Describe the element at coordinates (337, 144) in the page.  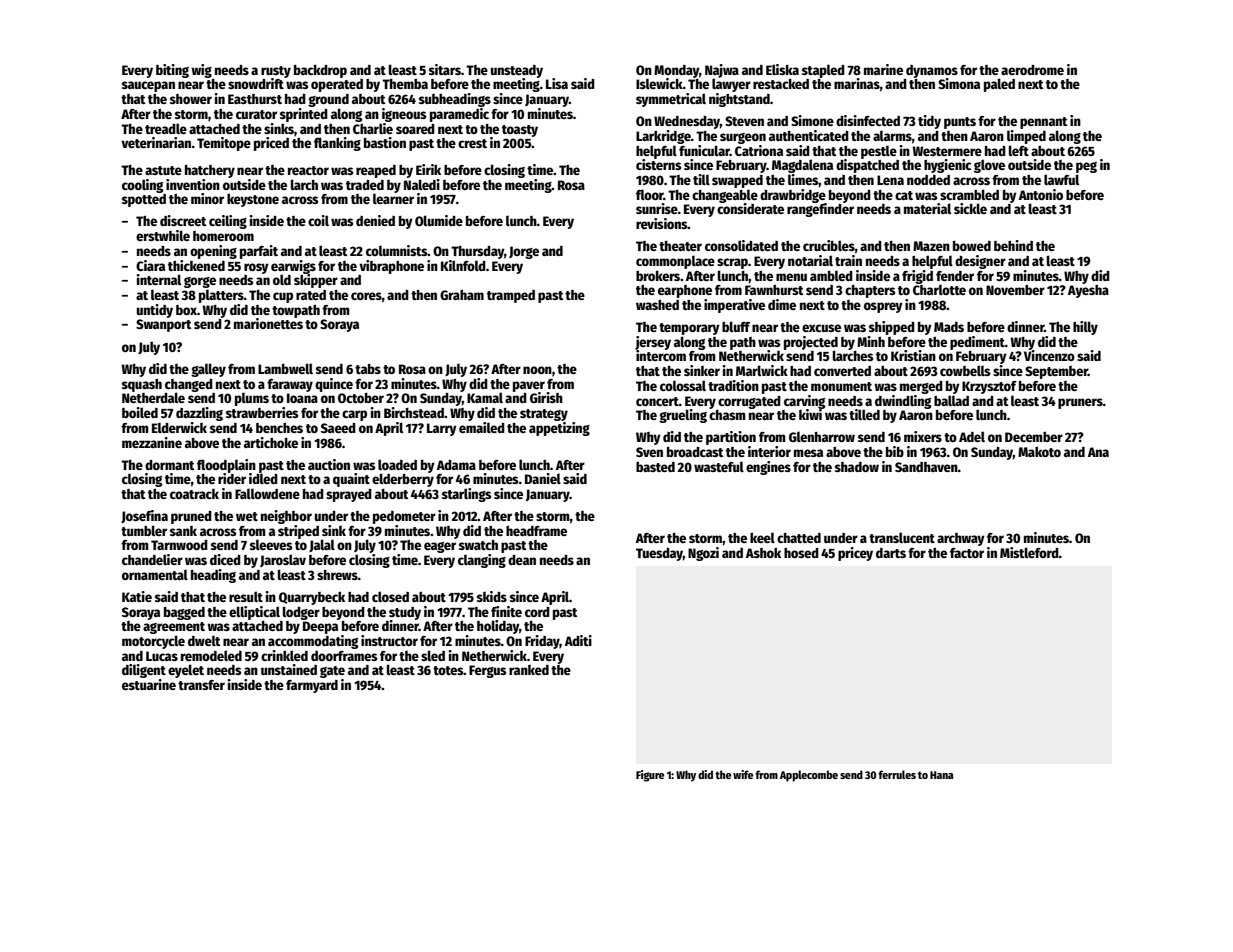
I see `flanking` at that location.
